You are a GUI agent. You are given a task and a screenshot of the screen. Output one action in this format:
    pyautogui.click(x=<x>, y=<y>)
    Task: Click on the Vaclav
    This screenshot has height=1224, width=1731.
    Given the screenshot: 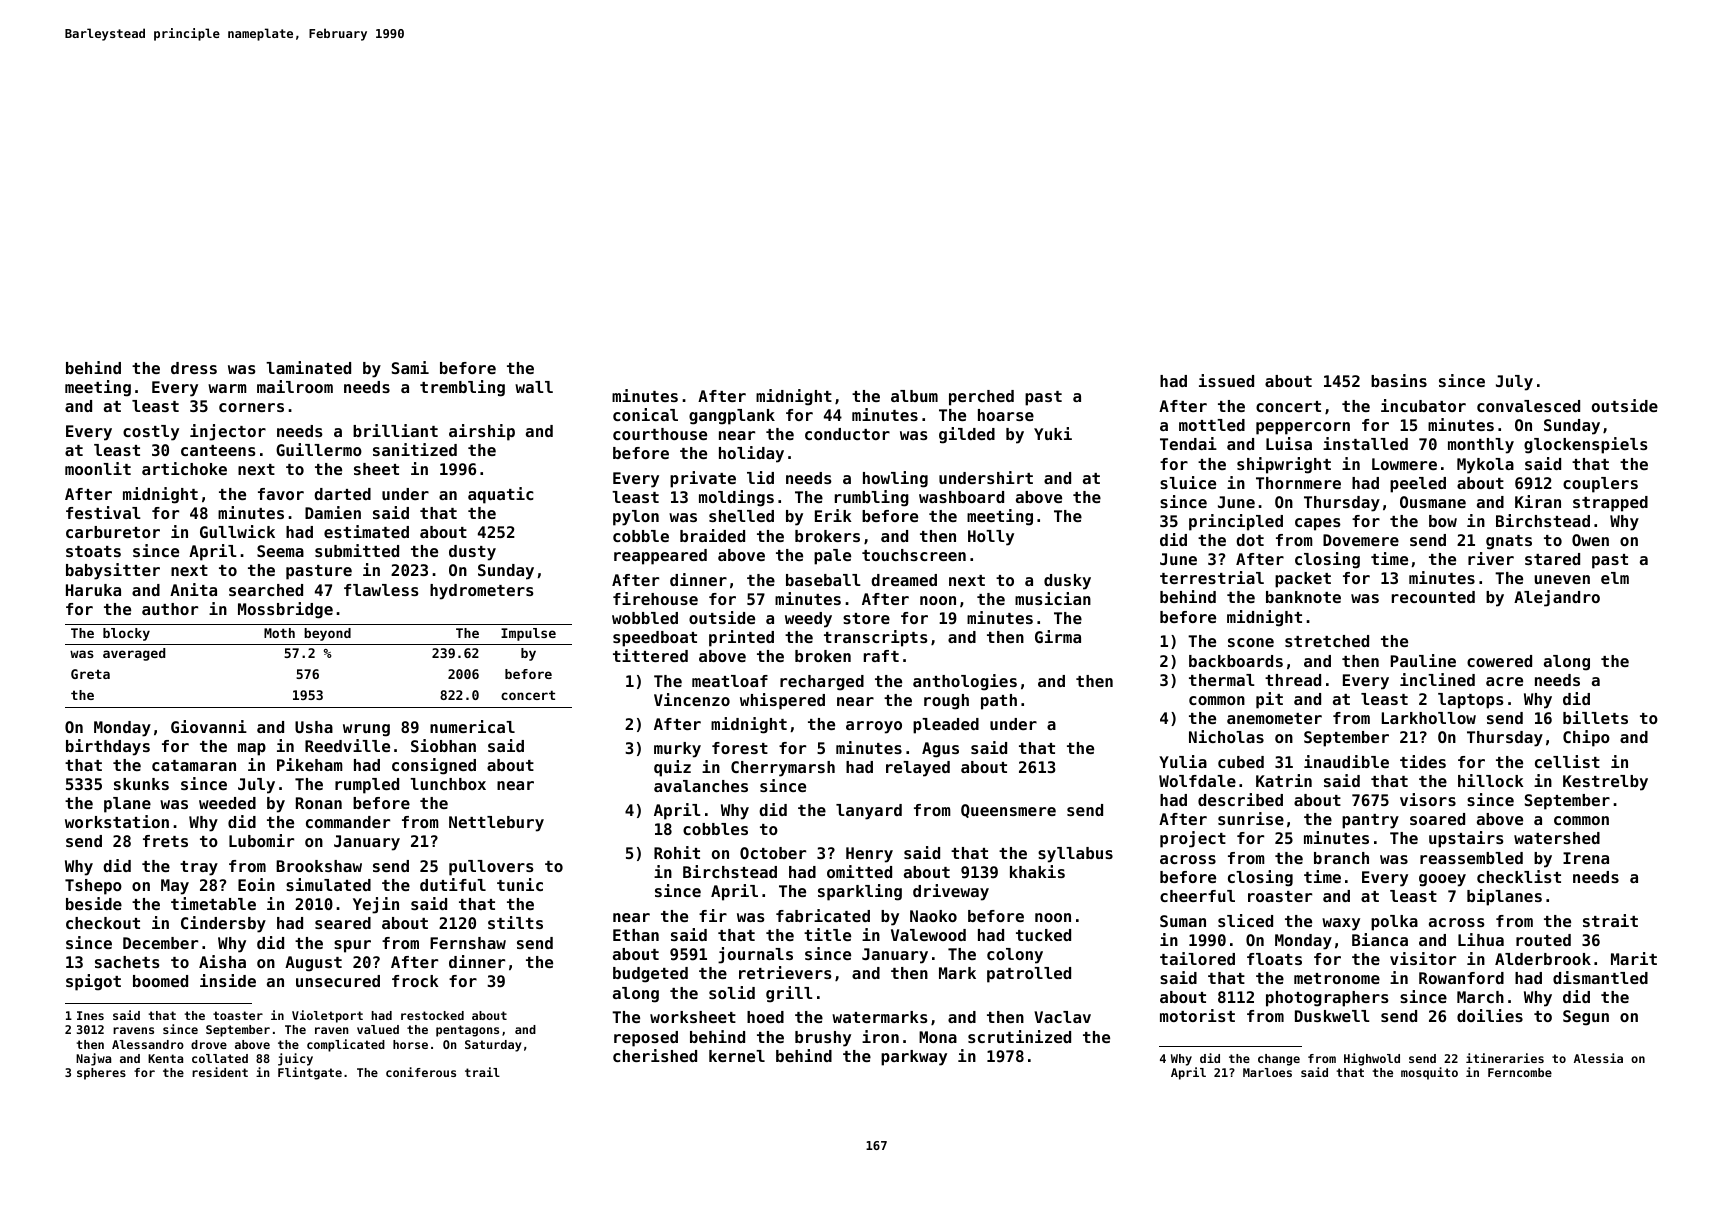 What is the action you would take?
    pyautogui.click(x=1062, y=1017)
